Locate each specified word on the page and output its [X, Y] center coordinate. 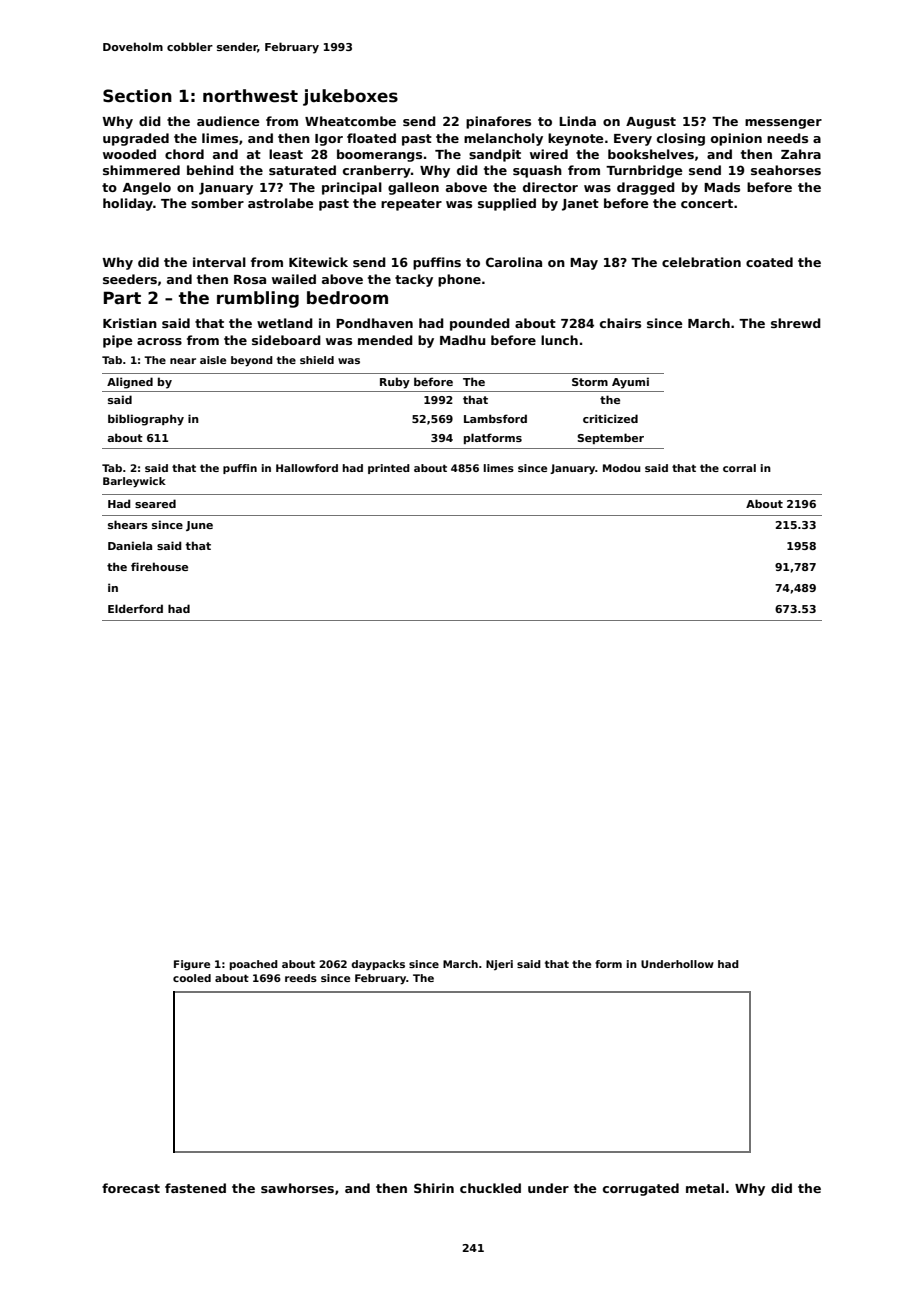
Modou [621, 468]
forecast [131, 1188]
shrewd [796, 323]
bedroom [347, 298]
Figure [192, 965]
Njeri [499, 965]
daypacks [378, 965]
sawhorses [297, 1188]
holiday [128, 204]
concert [707, 203]
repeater [411, 205]
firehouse [159, 566]
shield [317, 360]
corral [739, 468]
